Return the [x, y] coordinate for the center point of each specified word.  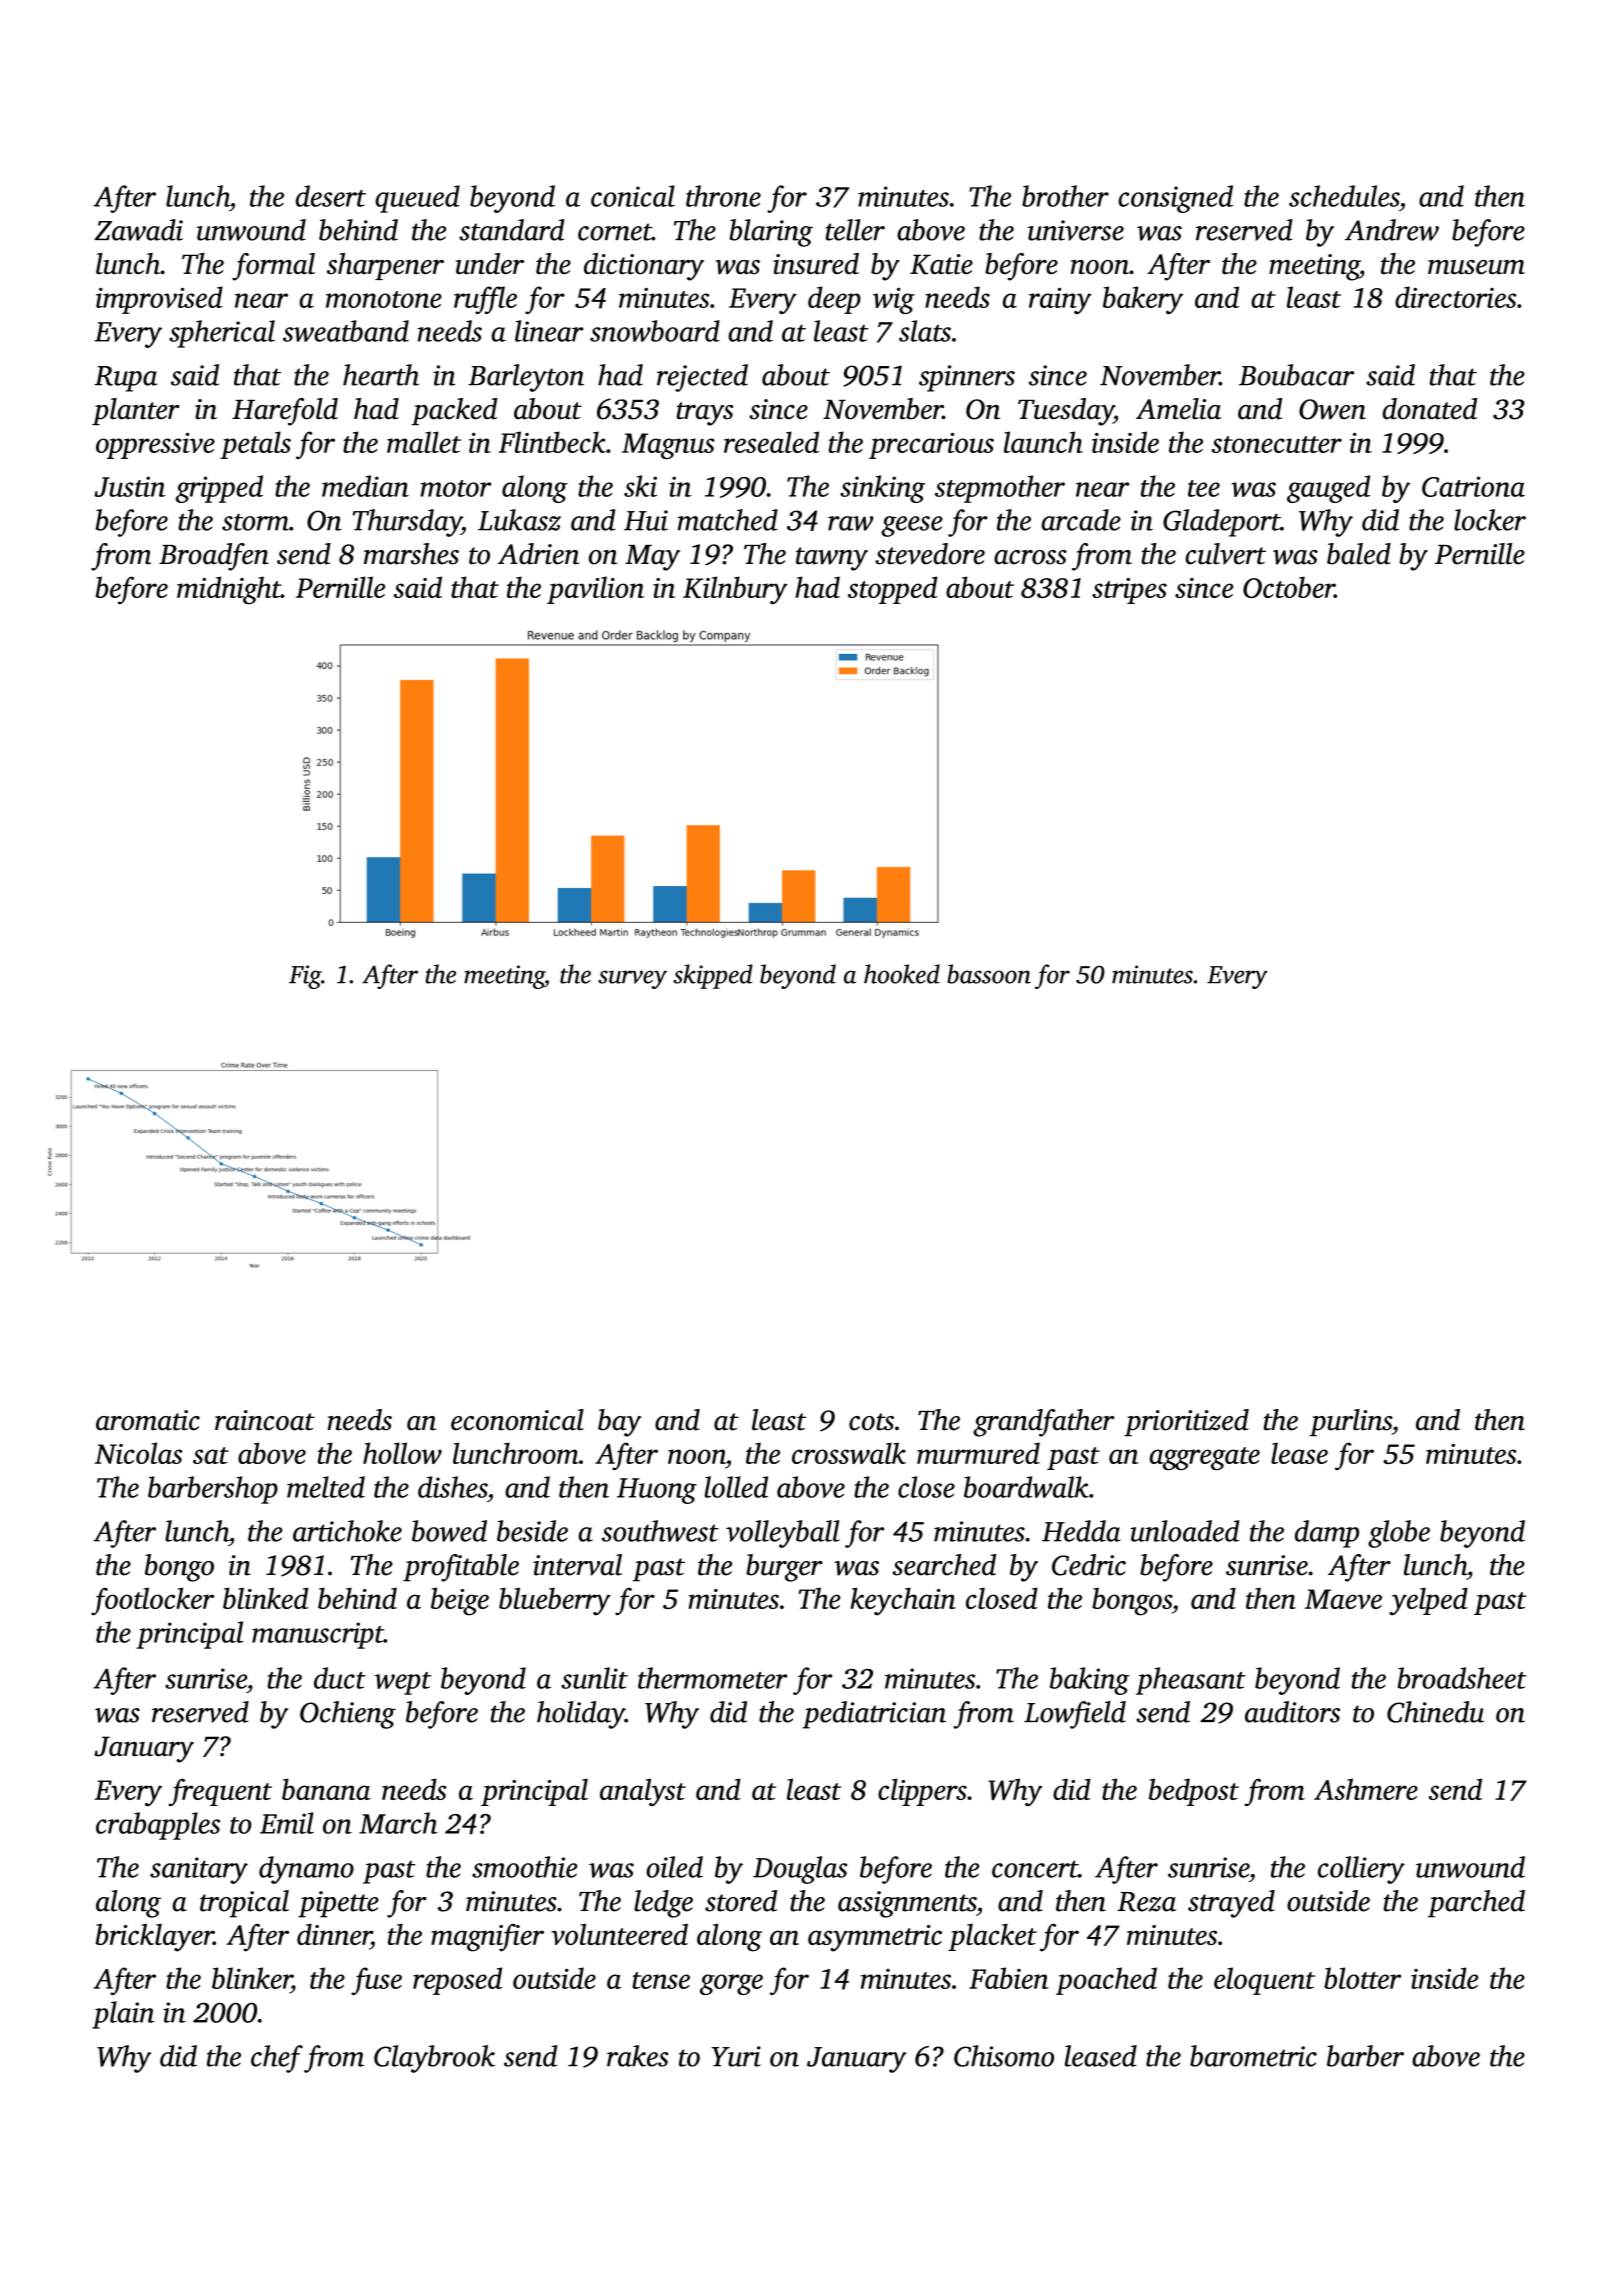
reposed [457, 1981]
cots [871, 1422]
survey [632, 979]
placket [992, 1937]
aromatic [148, 1420]
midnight [229, 590]
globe [1399, 1534]
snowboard [655, 331]
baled [1359, 554]
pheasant [1191, 1681]
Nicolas [138, 1453]
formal [273, 267]
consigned [1175, 199]
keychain [903, 1601]
